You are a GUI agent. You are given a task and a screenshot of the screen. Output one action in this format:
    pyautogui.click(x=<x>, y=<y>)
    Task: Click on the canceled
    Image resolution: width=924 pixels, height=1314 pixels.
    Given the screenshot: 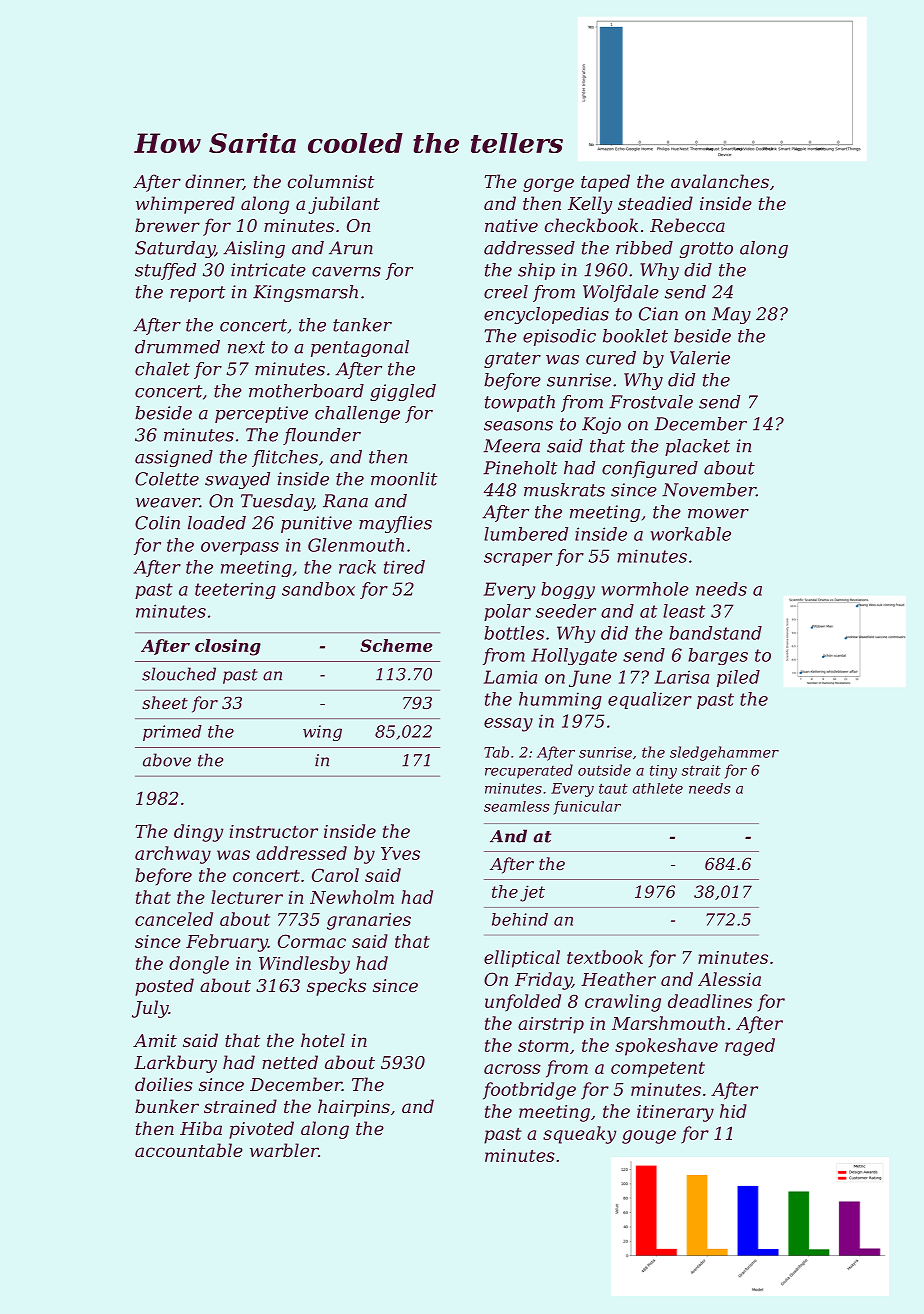 What is the action you would take?
    pyautogui.click(x=174, y=919)
